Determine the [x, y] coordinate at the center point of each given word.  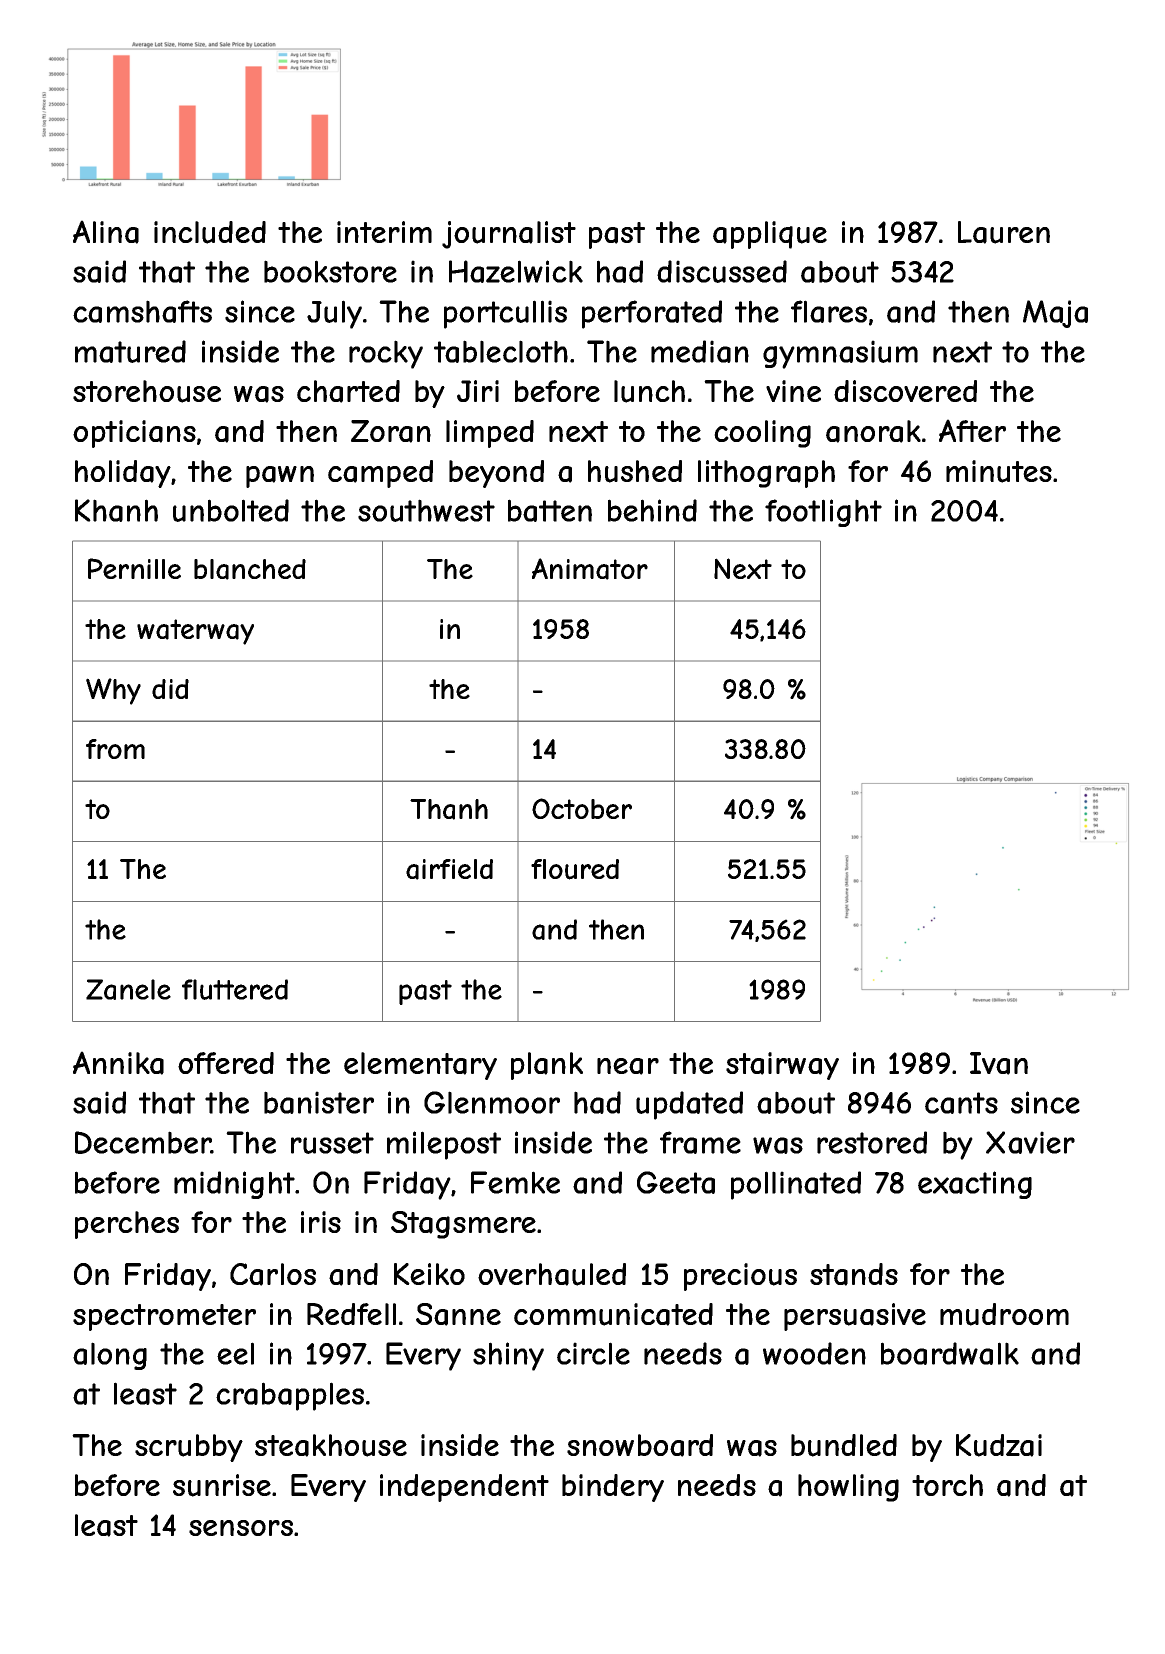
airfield [449, 869]
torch [947, 1485]
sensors [241, 1528]
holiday [123, 474]
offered [226, 1063]
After [972, 430]
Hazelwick [516, 271]
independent [464, 1488]
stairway [782, 1066]
